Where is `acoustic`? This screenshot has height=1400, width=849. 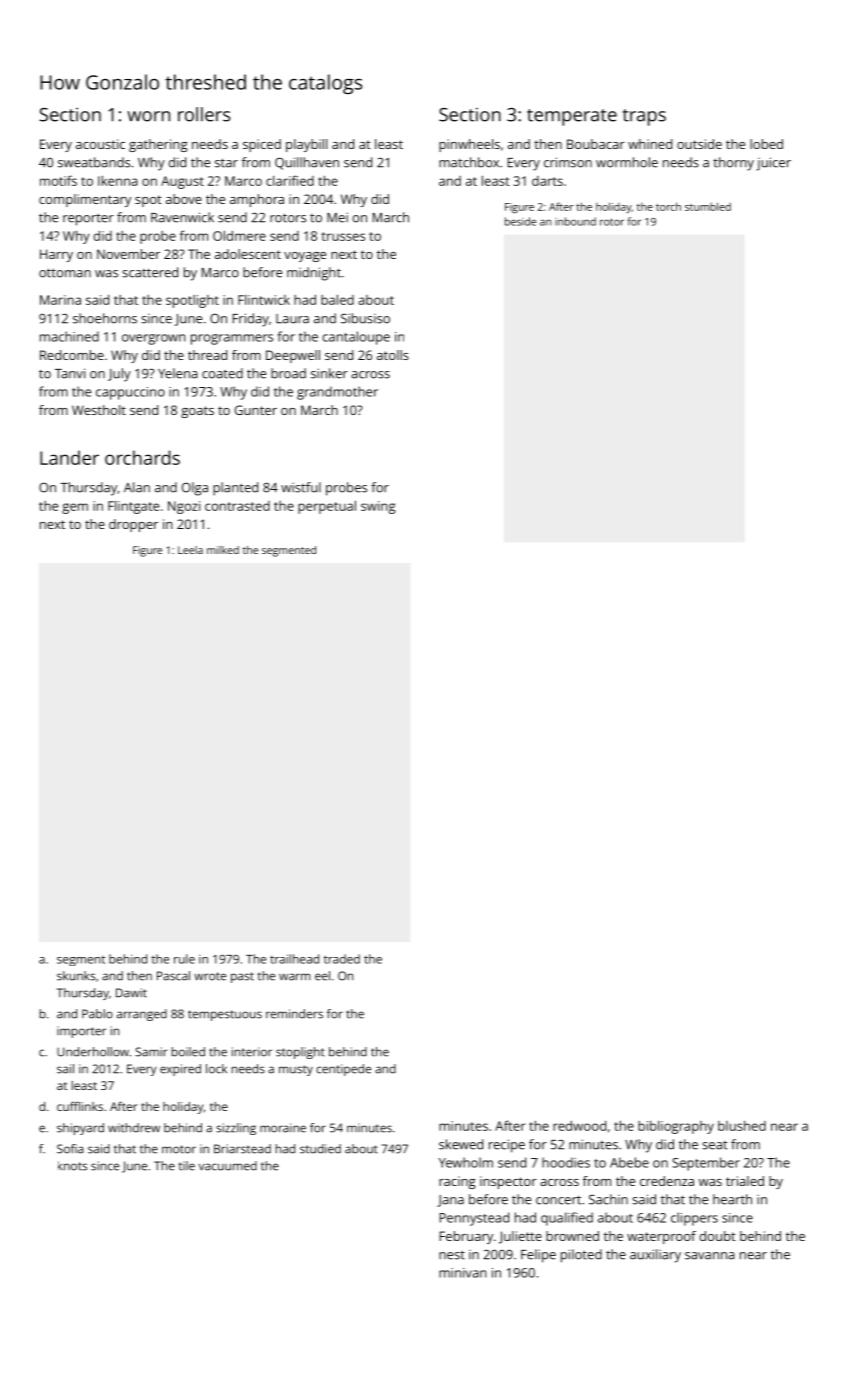
acoustic is located at coordinates (100, 144).
